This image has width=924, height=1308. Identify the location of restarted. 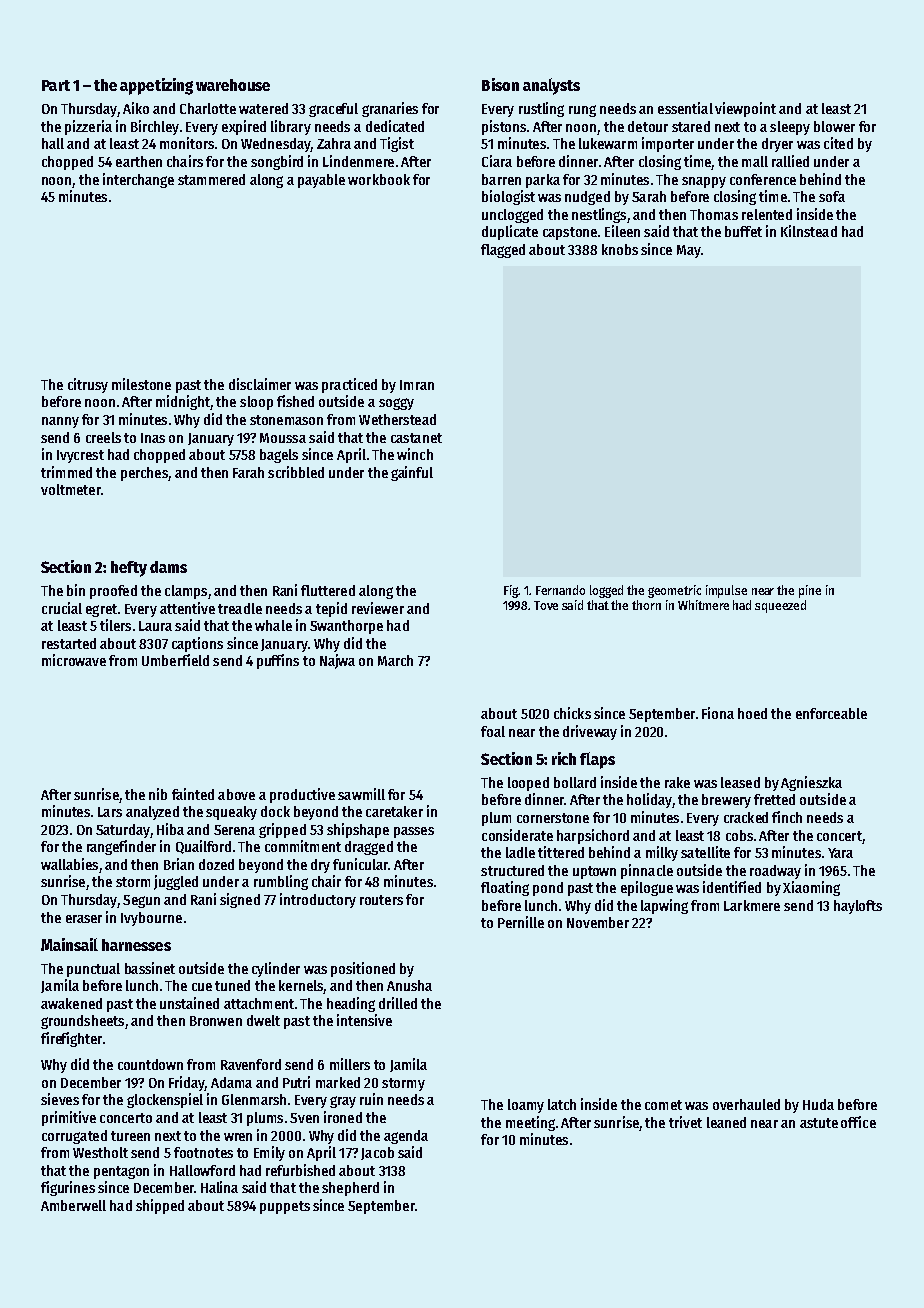
(69, 643).
